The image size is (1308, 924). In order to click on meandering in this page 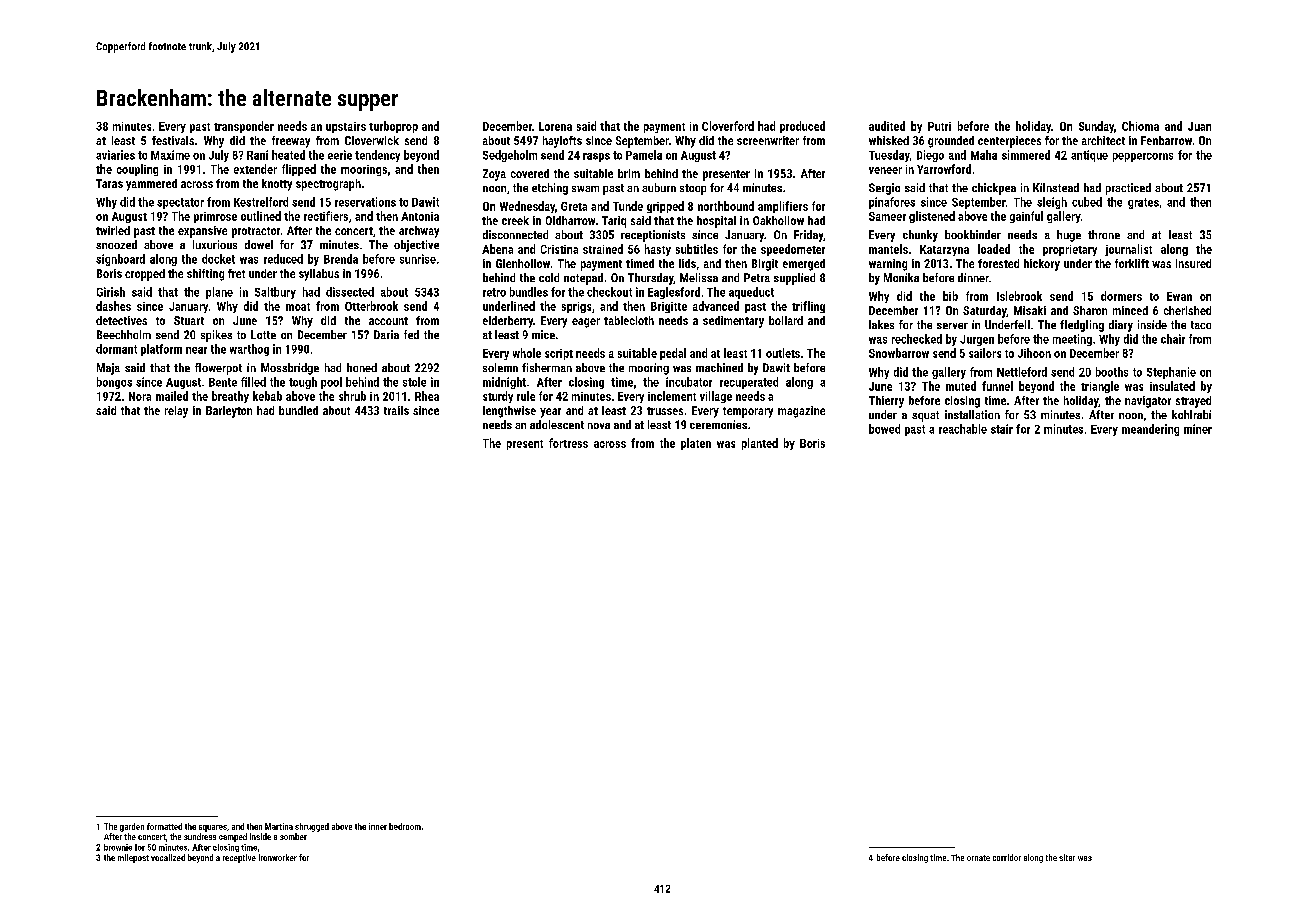, I will do `click(1150, 430)`.
